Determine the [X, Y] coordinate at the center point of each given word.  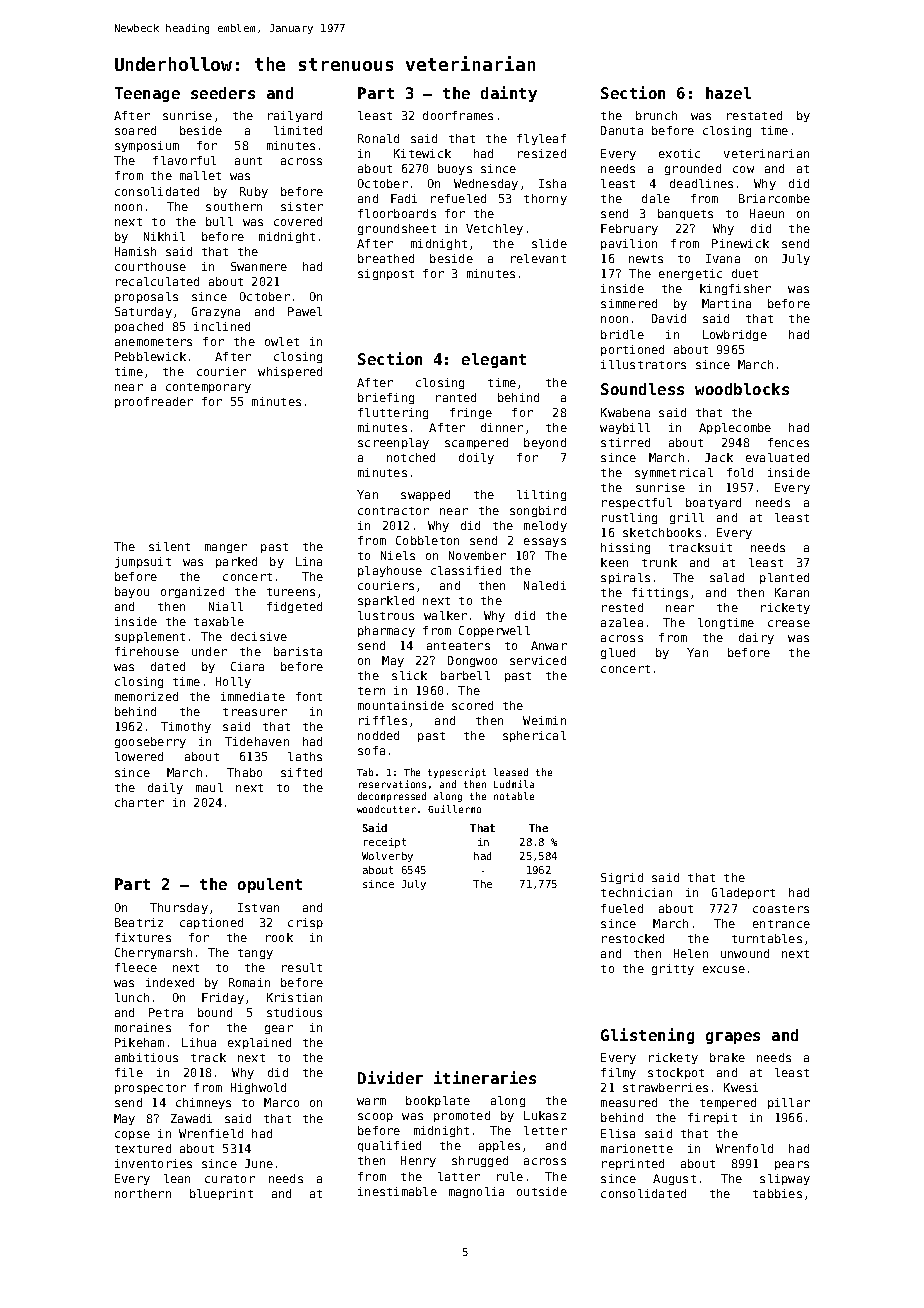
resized [542, 153]
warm [371, 1101]
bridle [622, 334]
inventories [153, 1163]
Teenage [147, 94]
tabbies [777, 1193]
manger [226, 548]
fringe [471, 413]
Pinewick [740, 243]
